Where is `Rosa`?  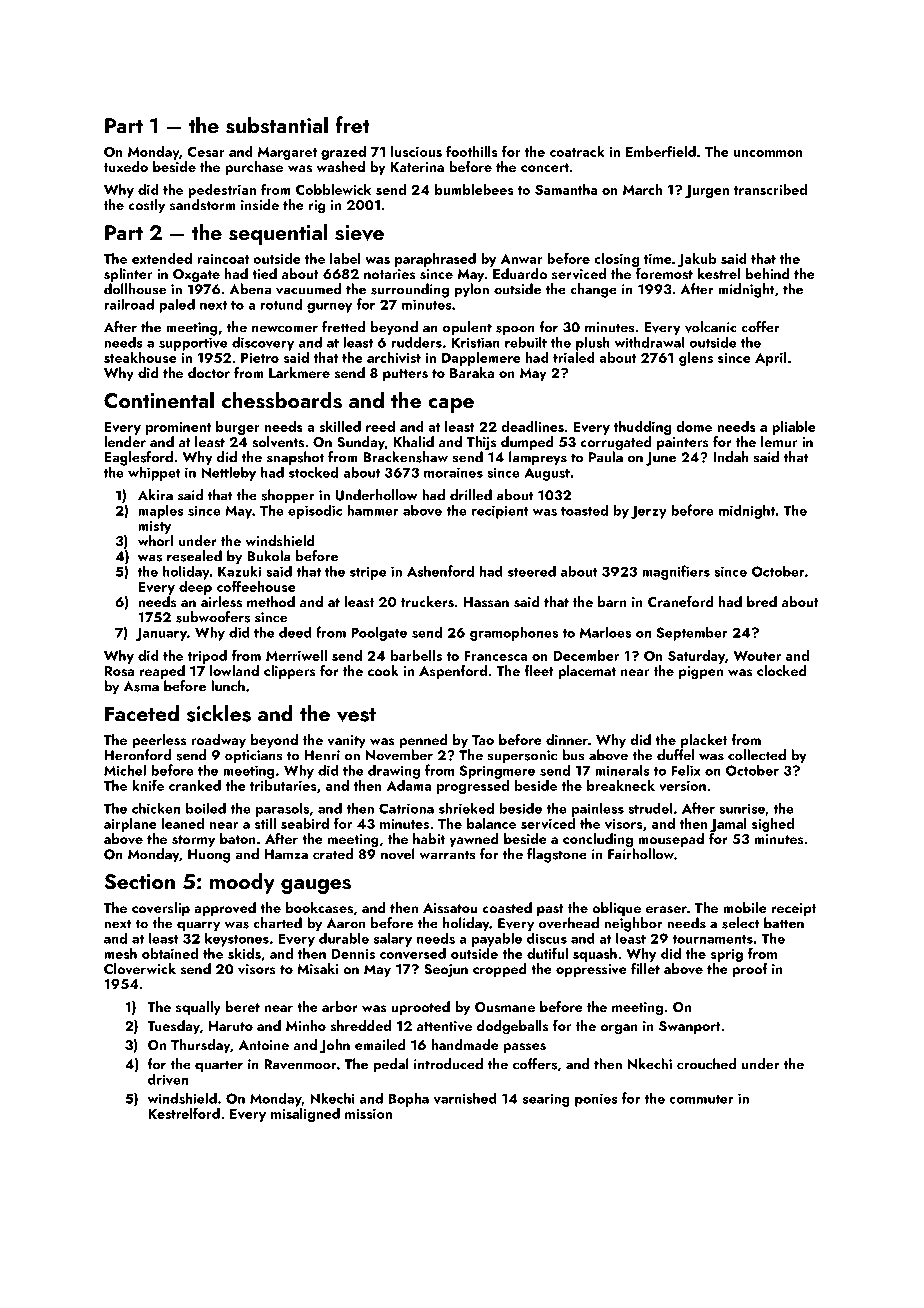
Rosa is located at coordinates (119, 671).
